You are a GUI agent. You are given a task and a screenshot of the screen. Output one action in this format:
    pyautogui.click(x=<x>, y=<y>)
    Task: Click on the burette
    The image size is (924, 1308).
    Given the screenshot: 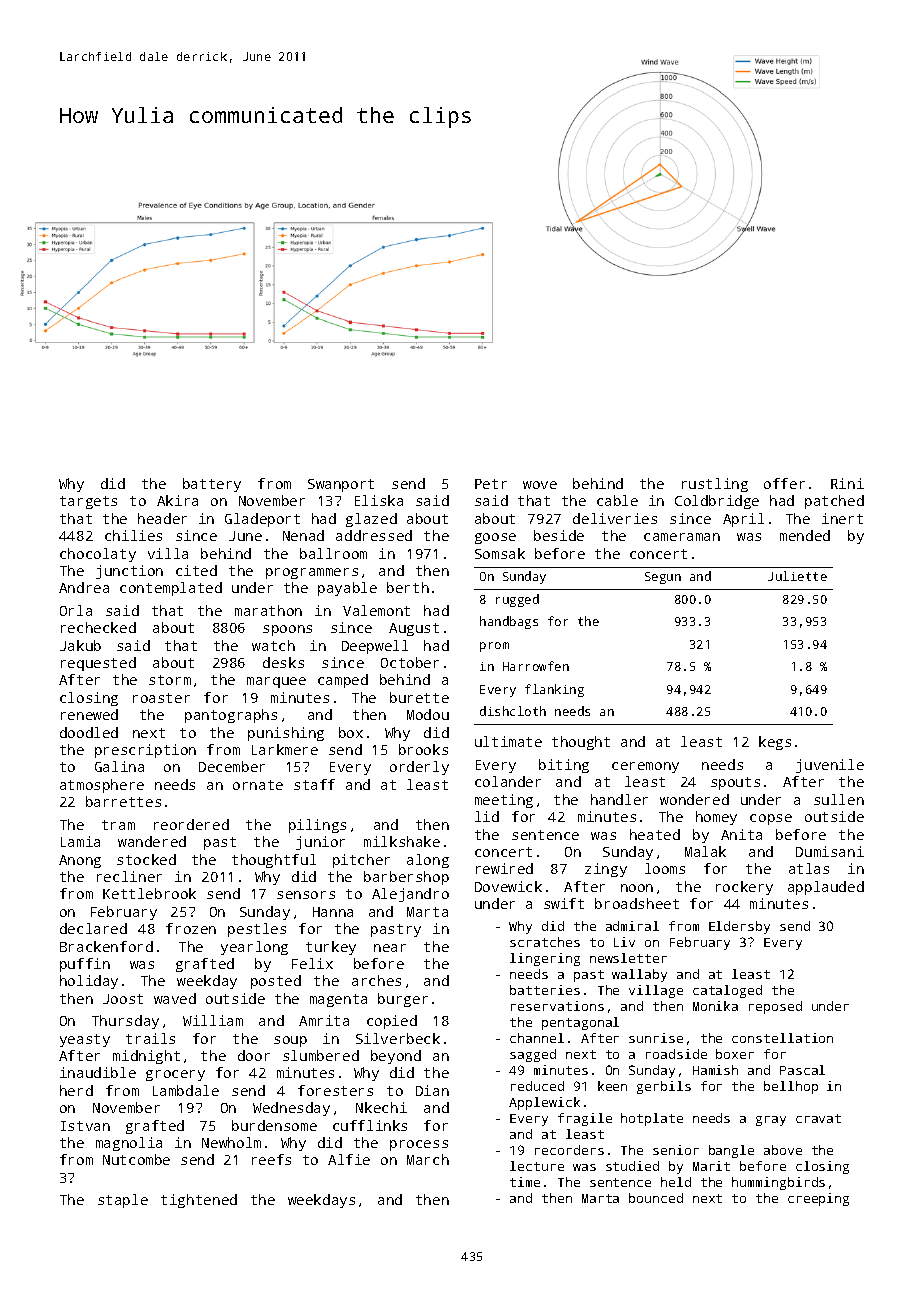 What is the action you would take?
    pyautogui.click(x=419, y=697)
